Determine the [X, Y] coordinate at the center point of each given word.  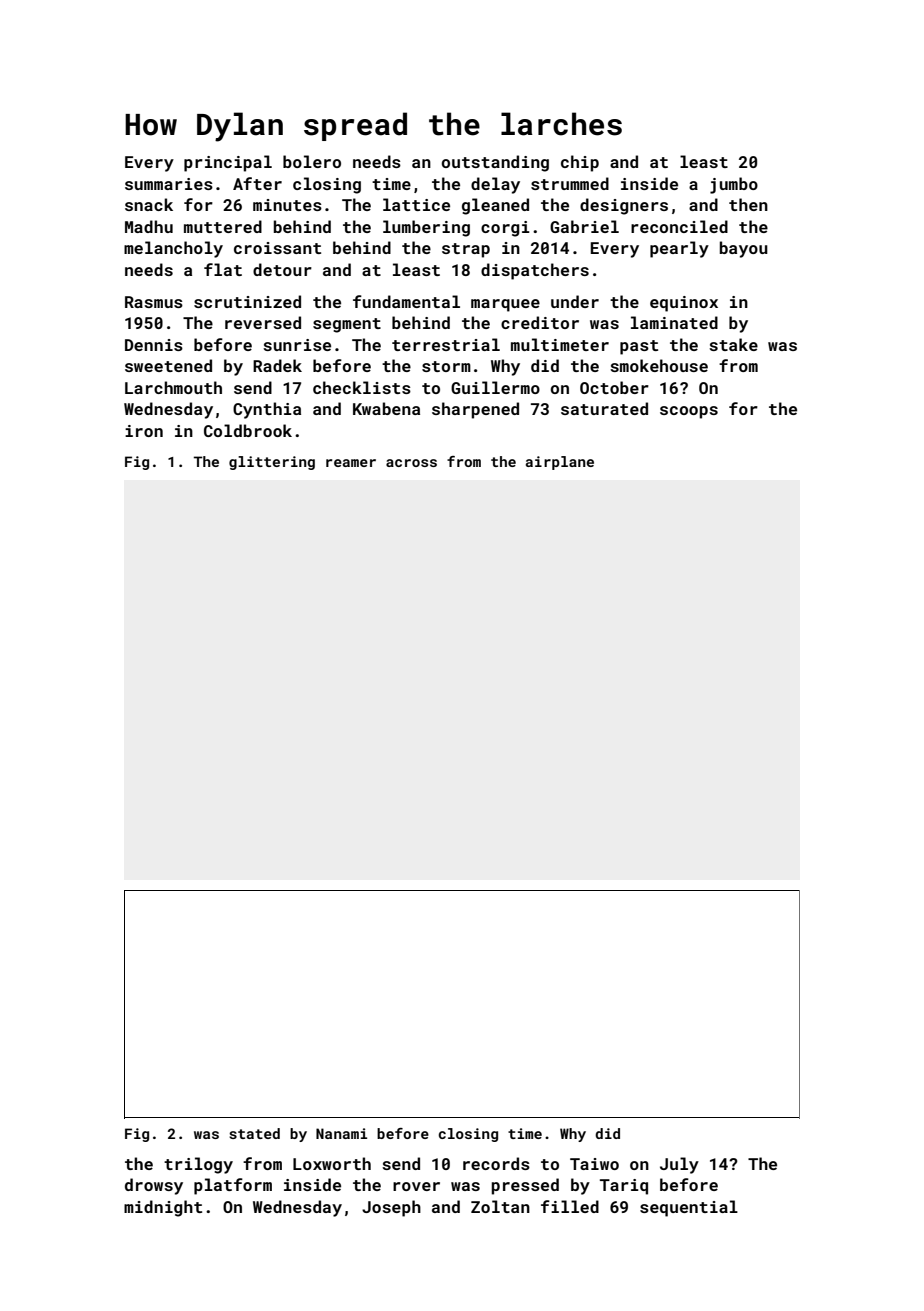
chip [580, 163]
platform [233, 1186]
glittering [272, 463]
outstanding [495, 163]
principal [228, 163]
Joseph [391, 1208]
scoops [689, 412]
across [411, 463]
